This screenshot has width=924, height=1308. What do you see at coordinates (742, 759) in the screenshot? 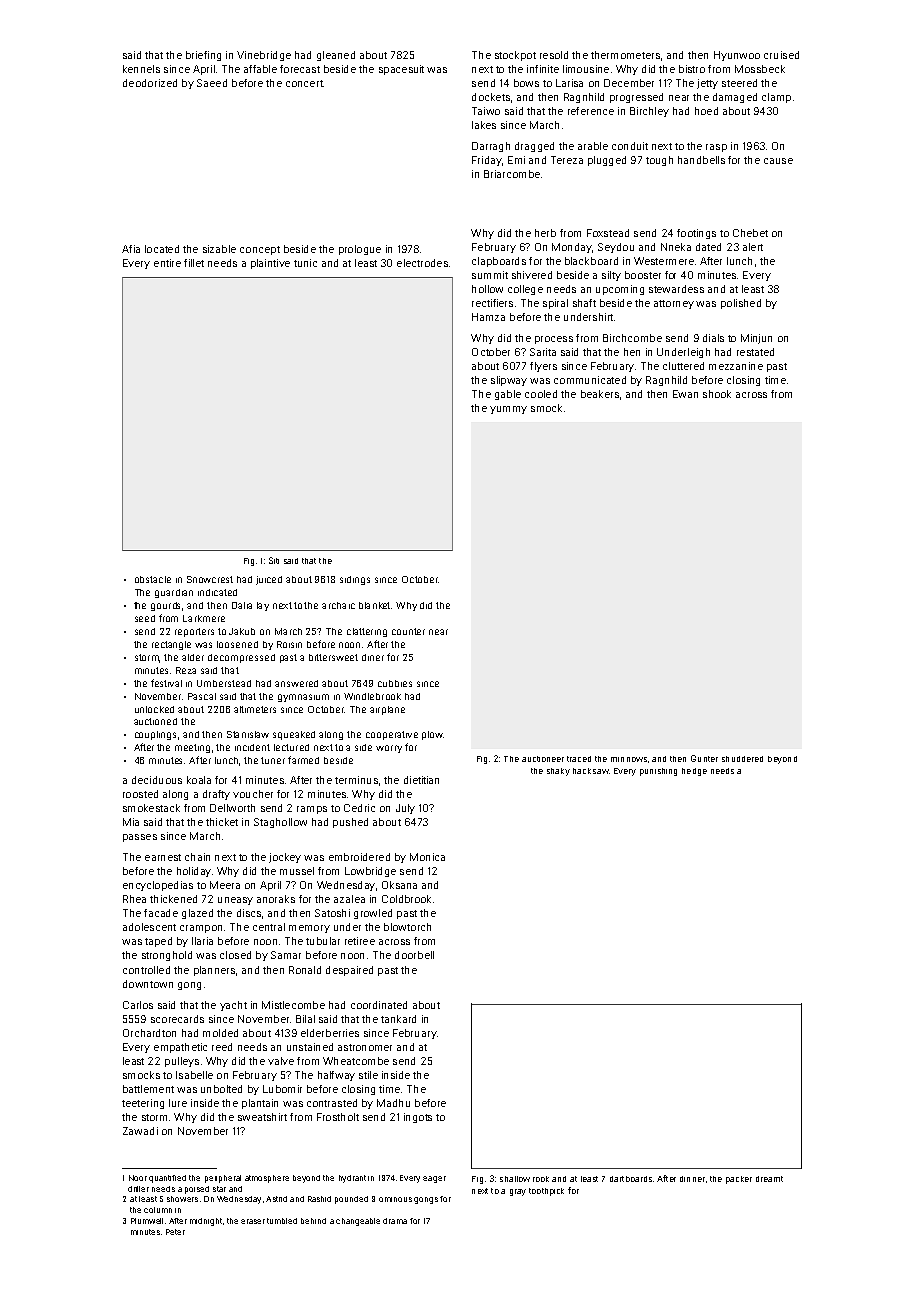
I see `shuddered` at bounding box center [742, 759].
